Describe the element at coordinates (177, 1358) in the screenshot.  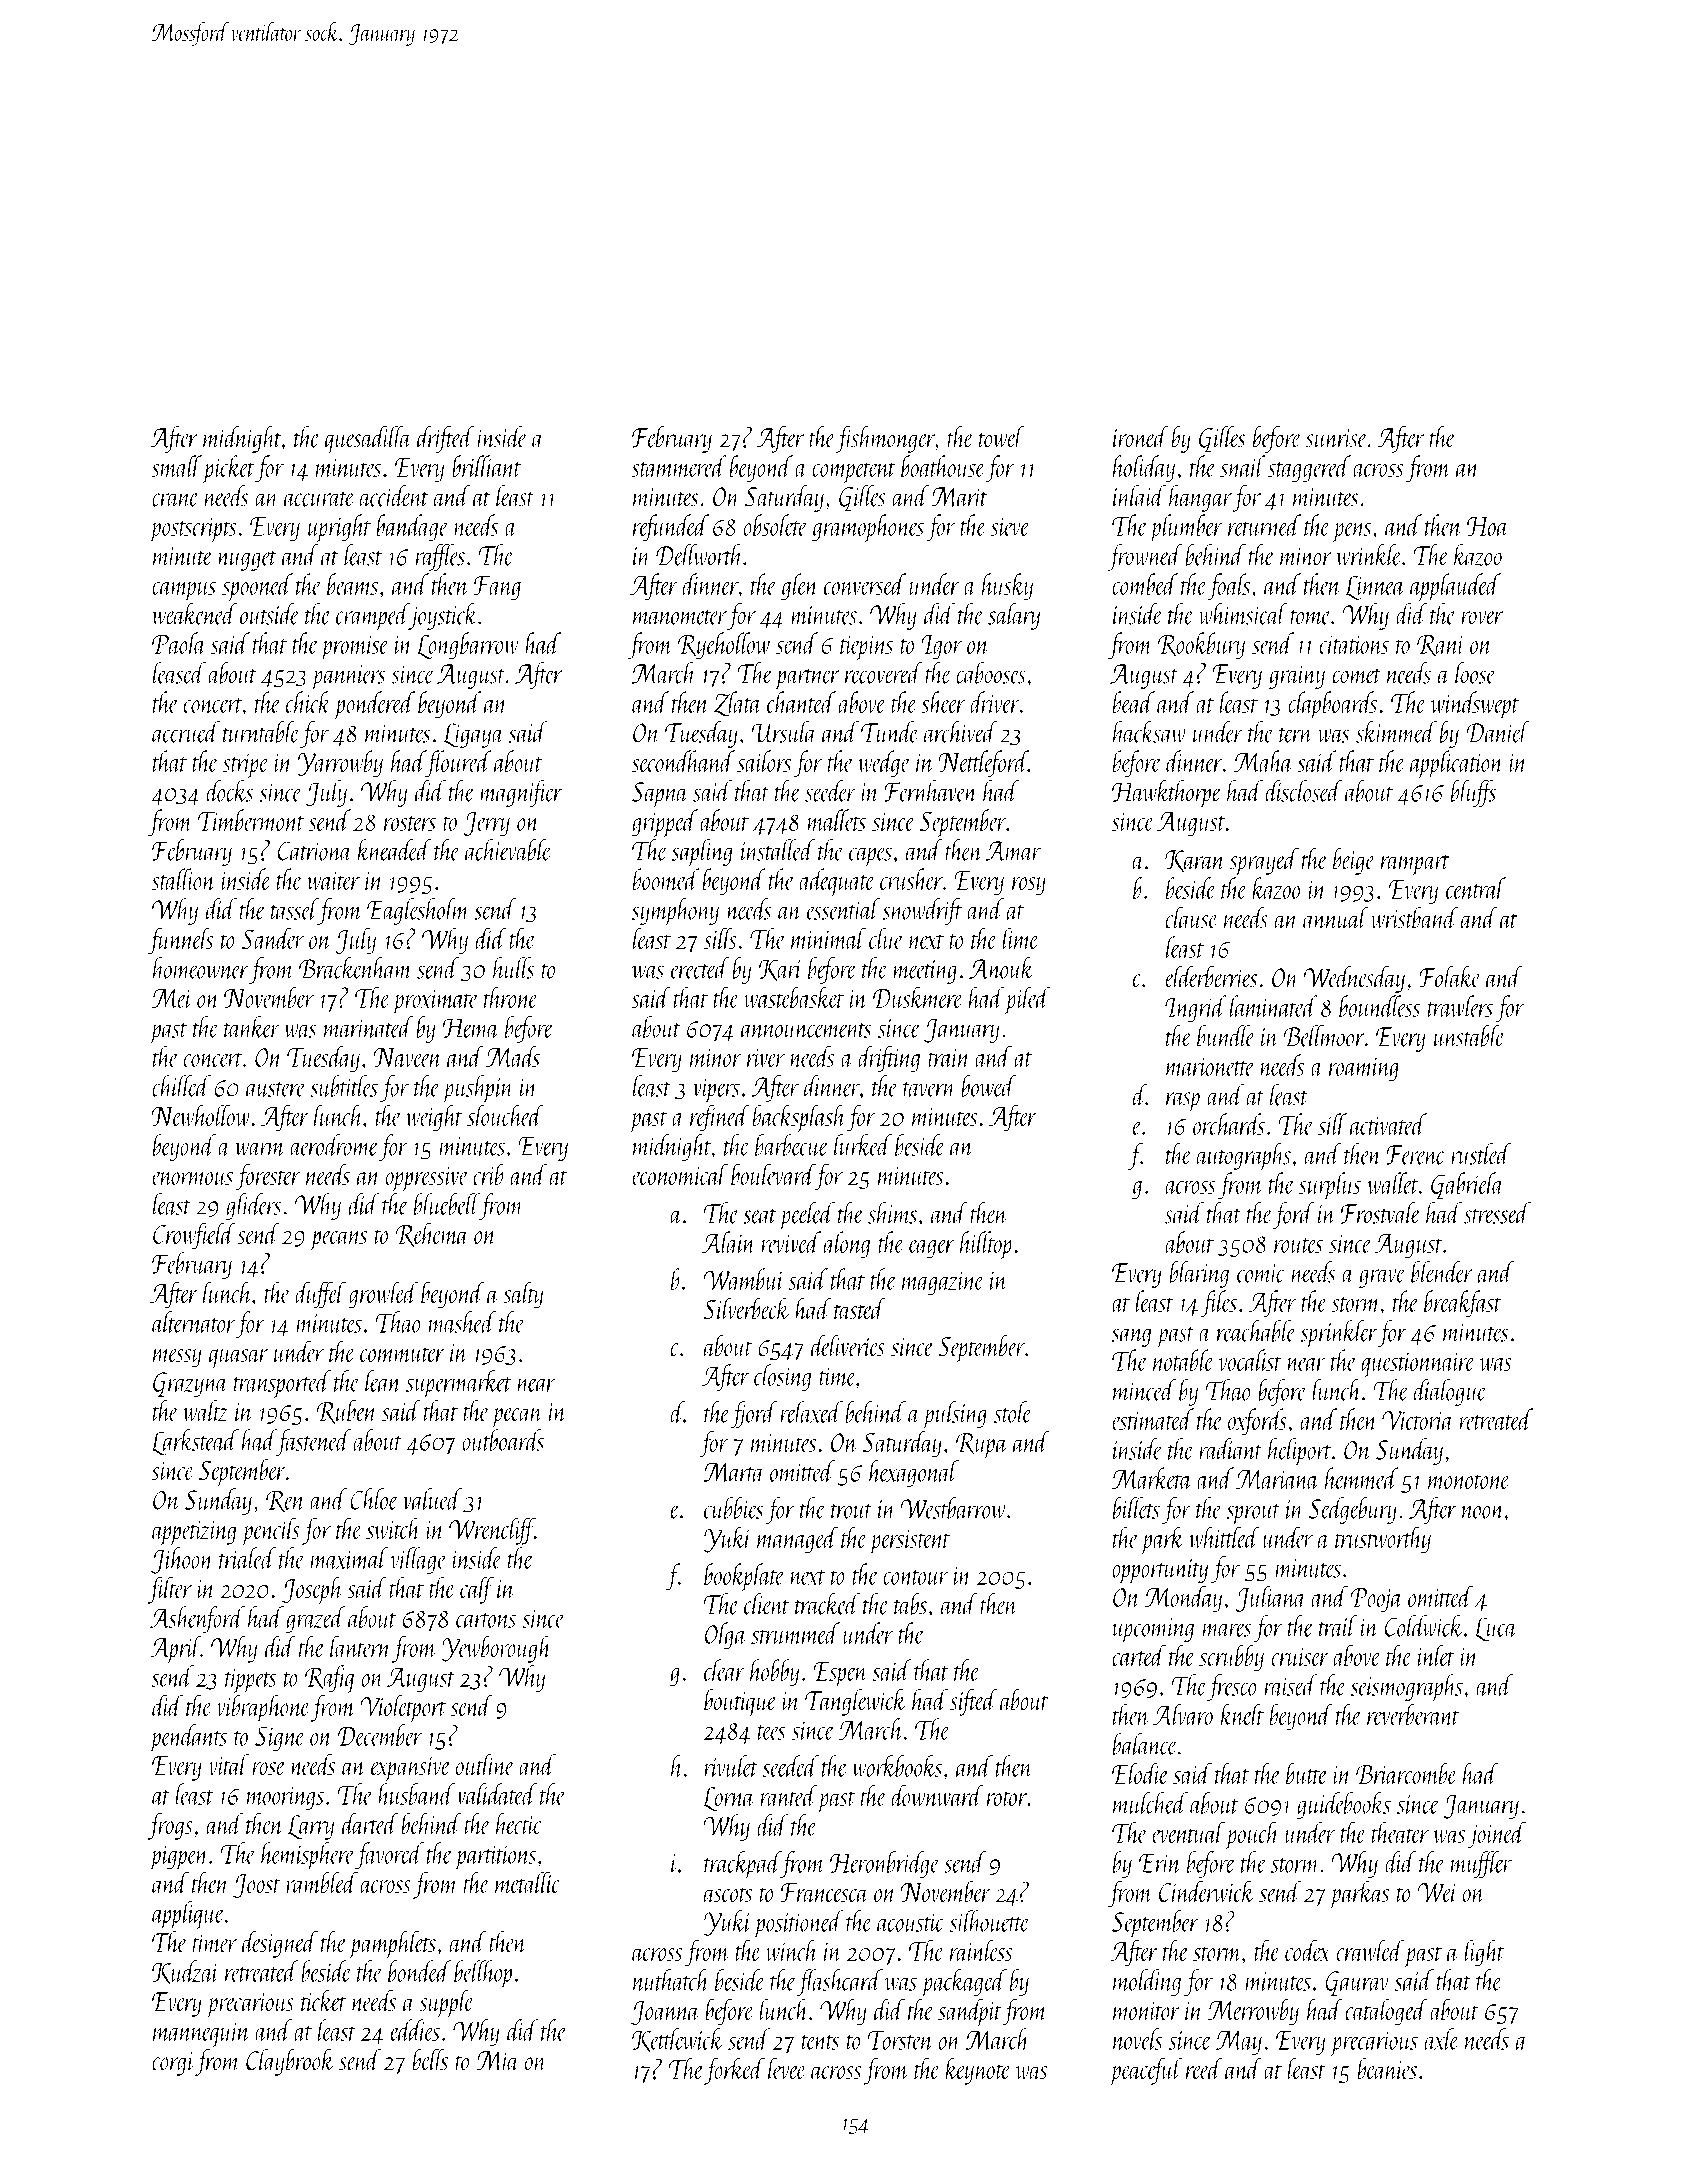
I see `messy` at that location.
